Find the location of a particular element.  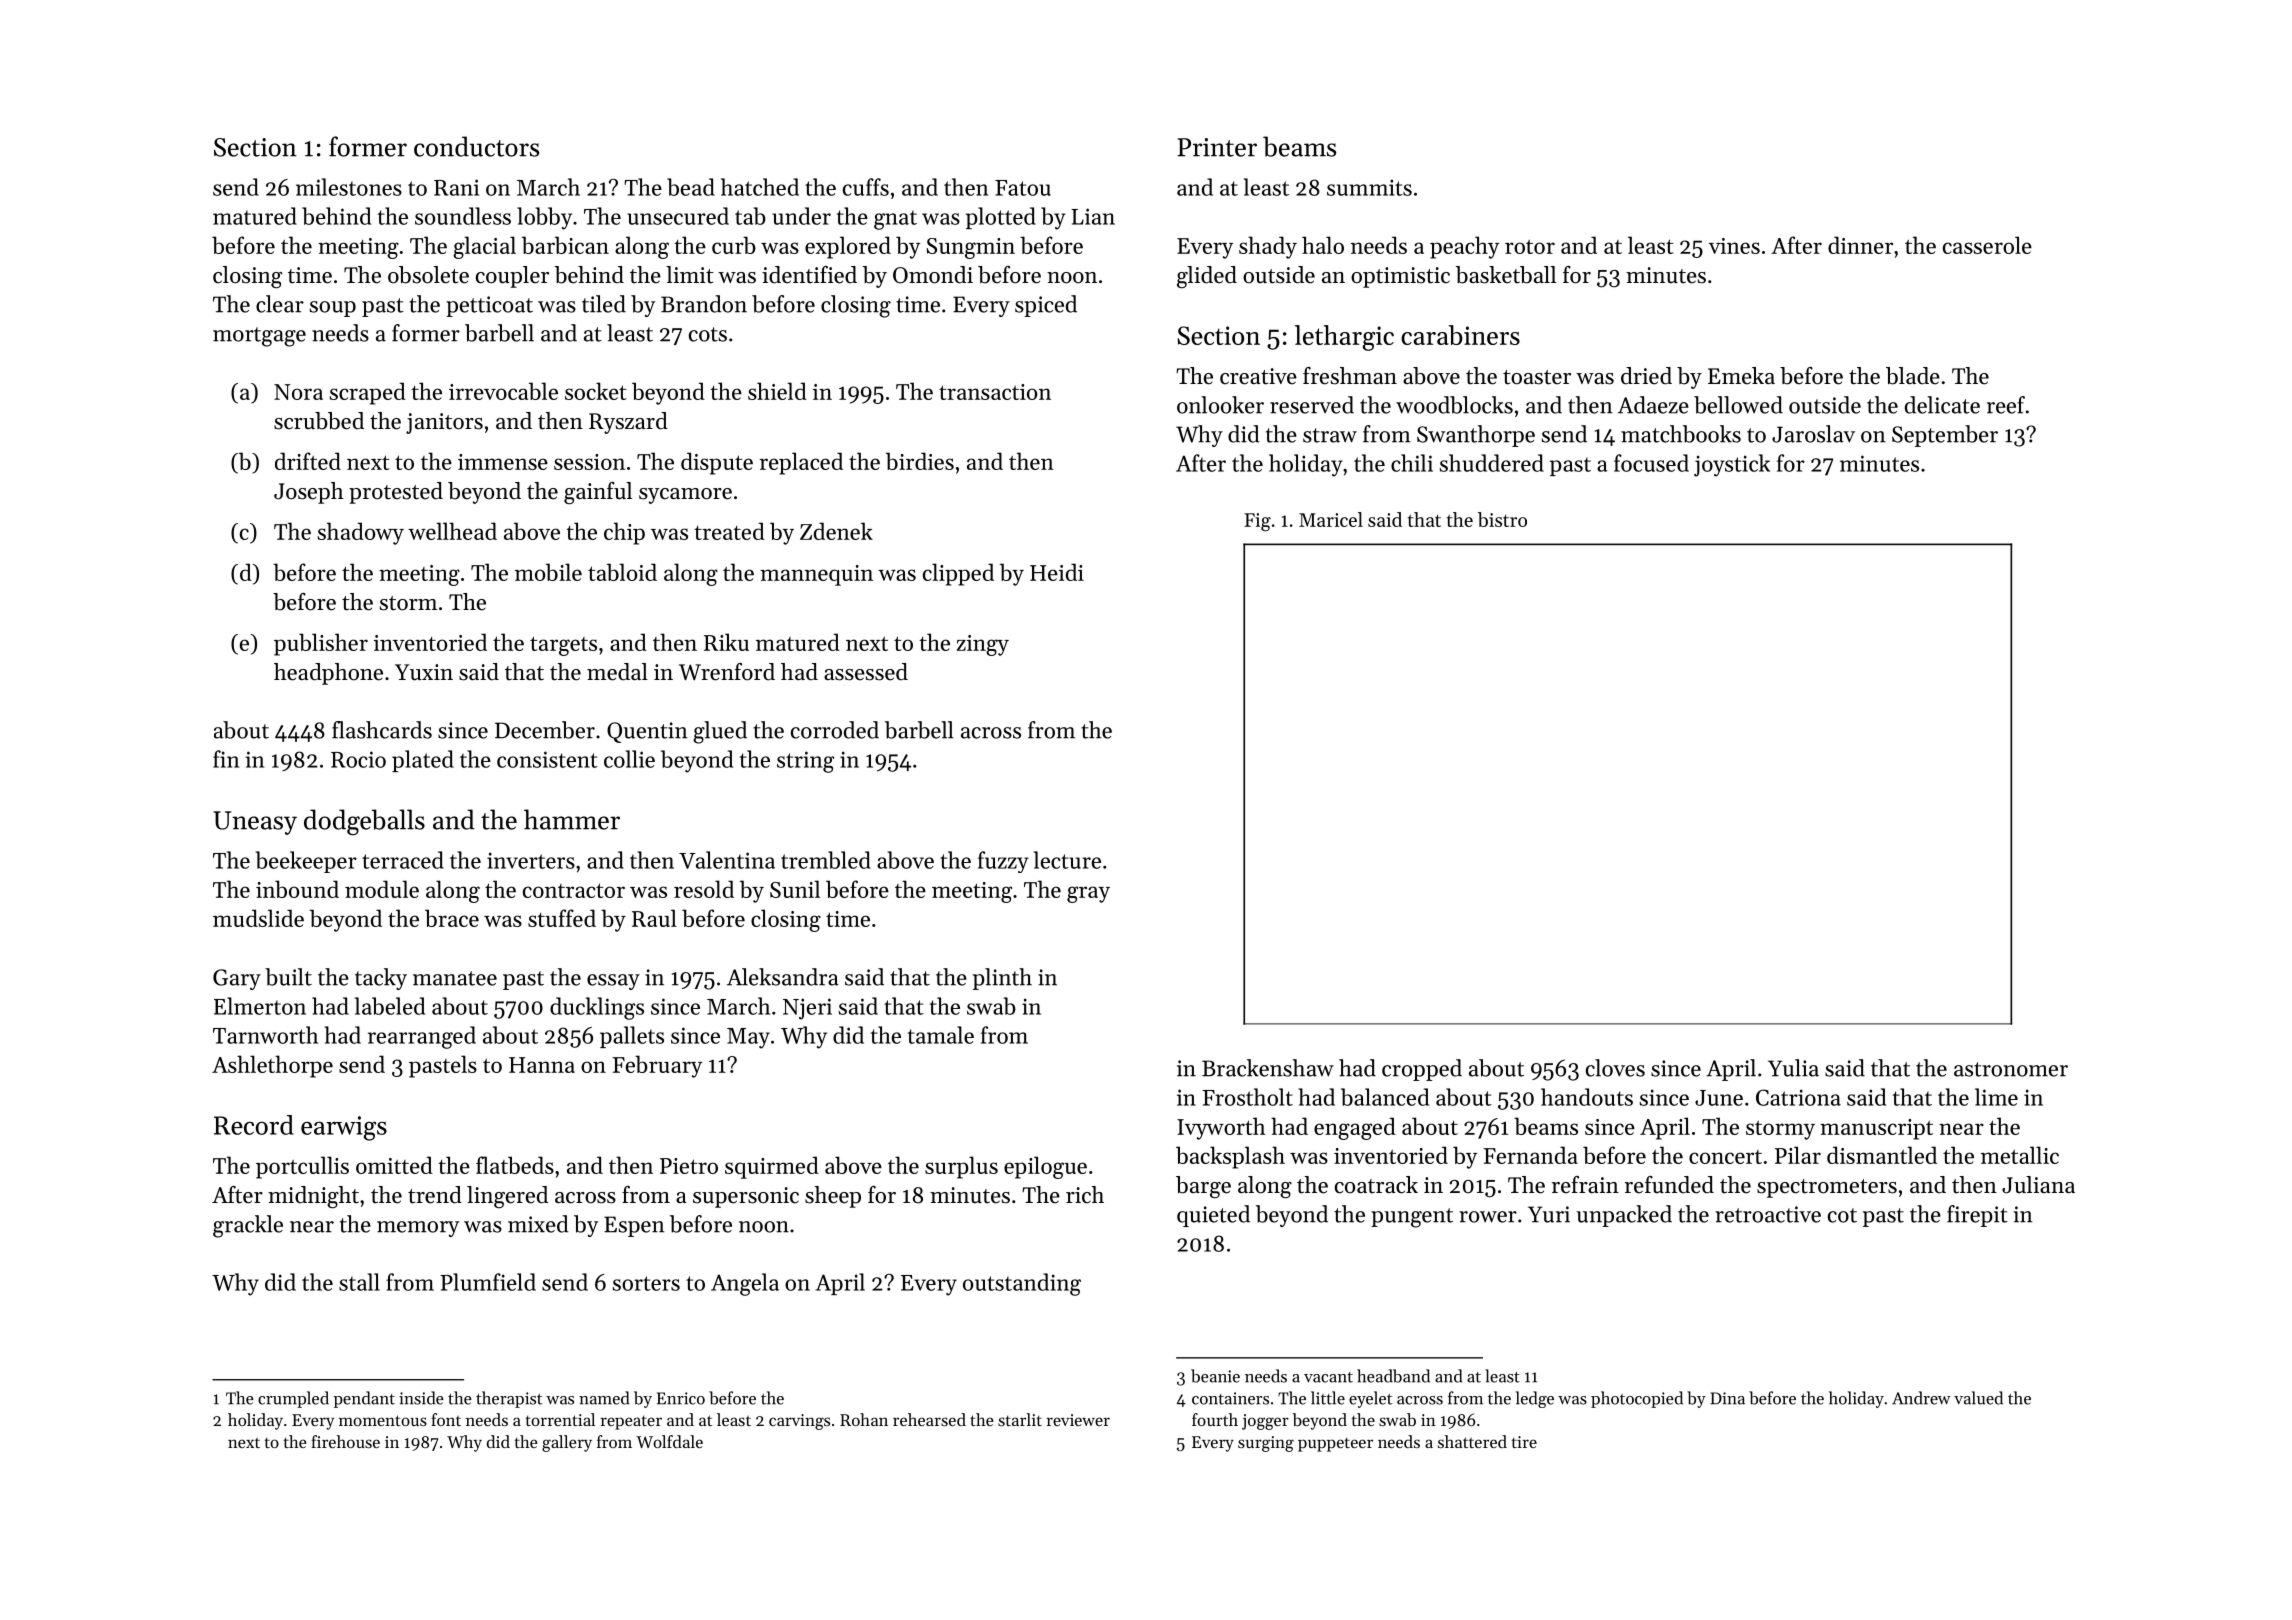

cuffs is located at coordinates (866, 187).
